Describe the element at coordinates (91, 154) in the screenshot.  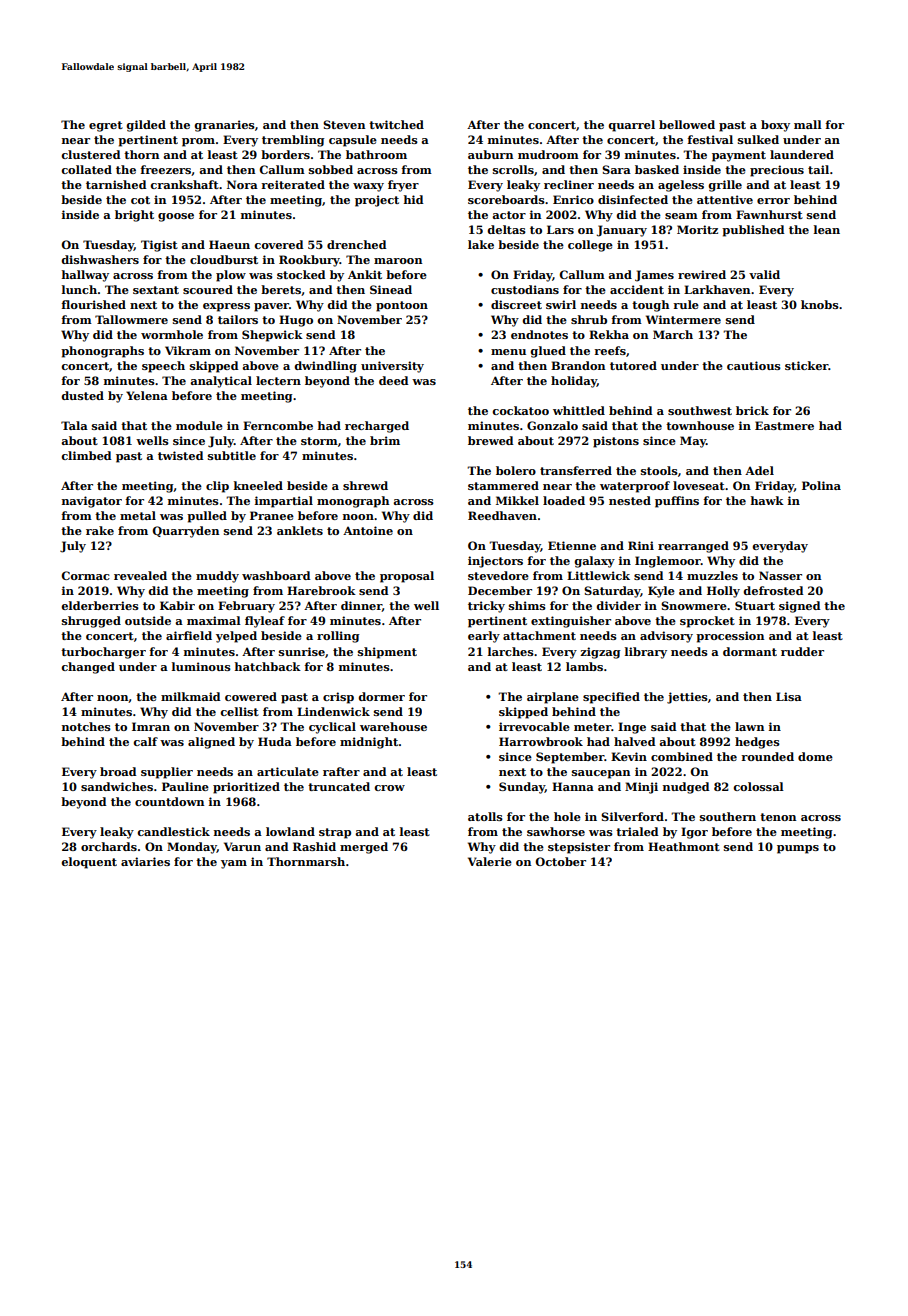
I see `clustered` at that location.
